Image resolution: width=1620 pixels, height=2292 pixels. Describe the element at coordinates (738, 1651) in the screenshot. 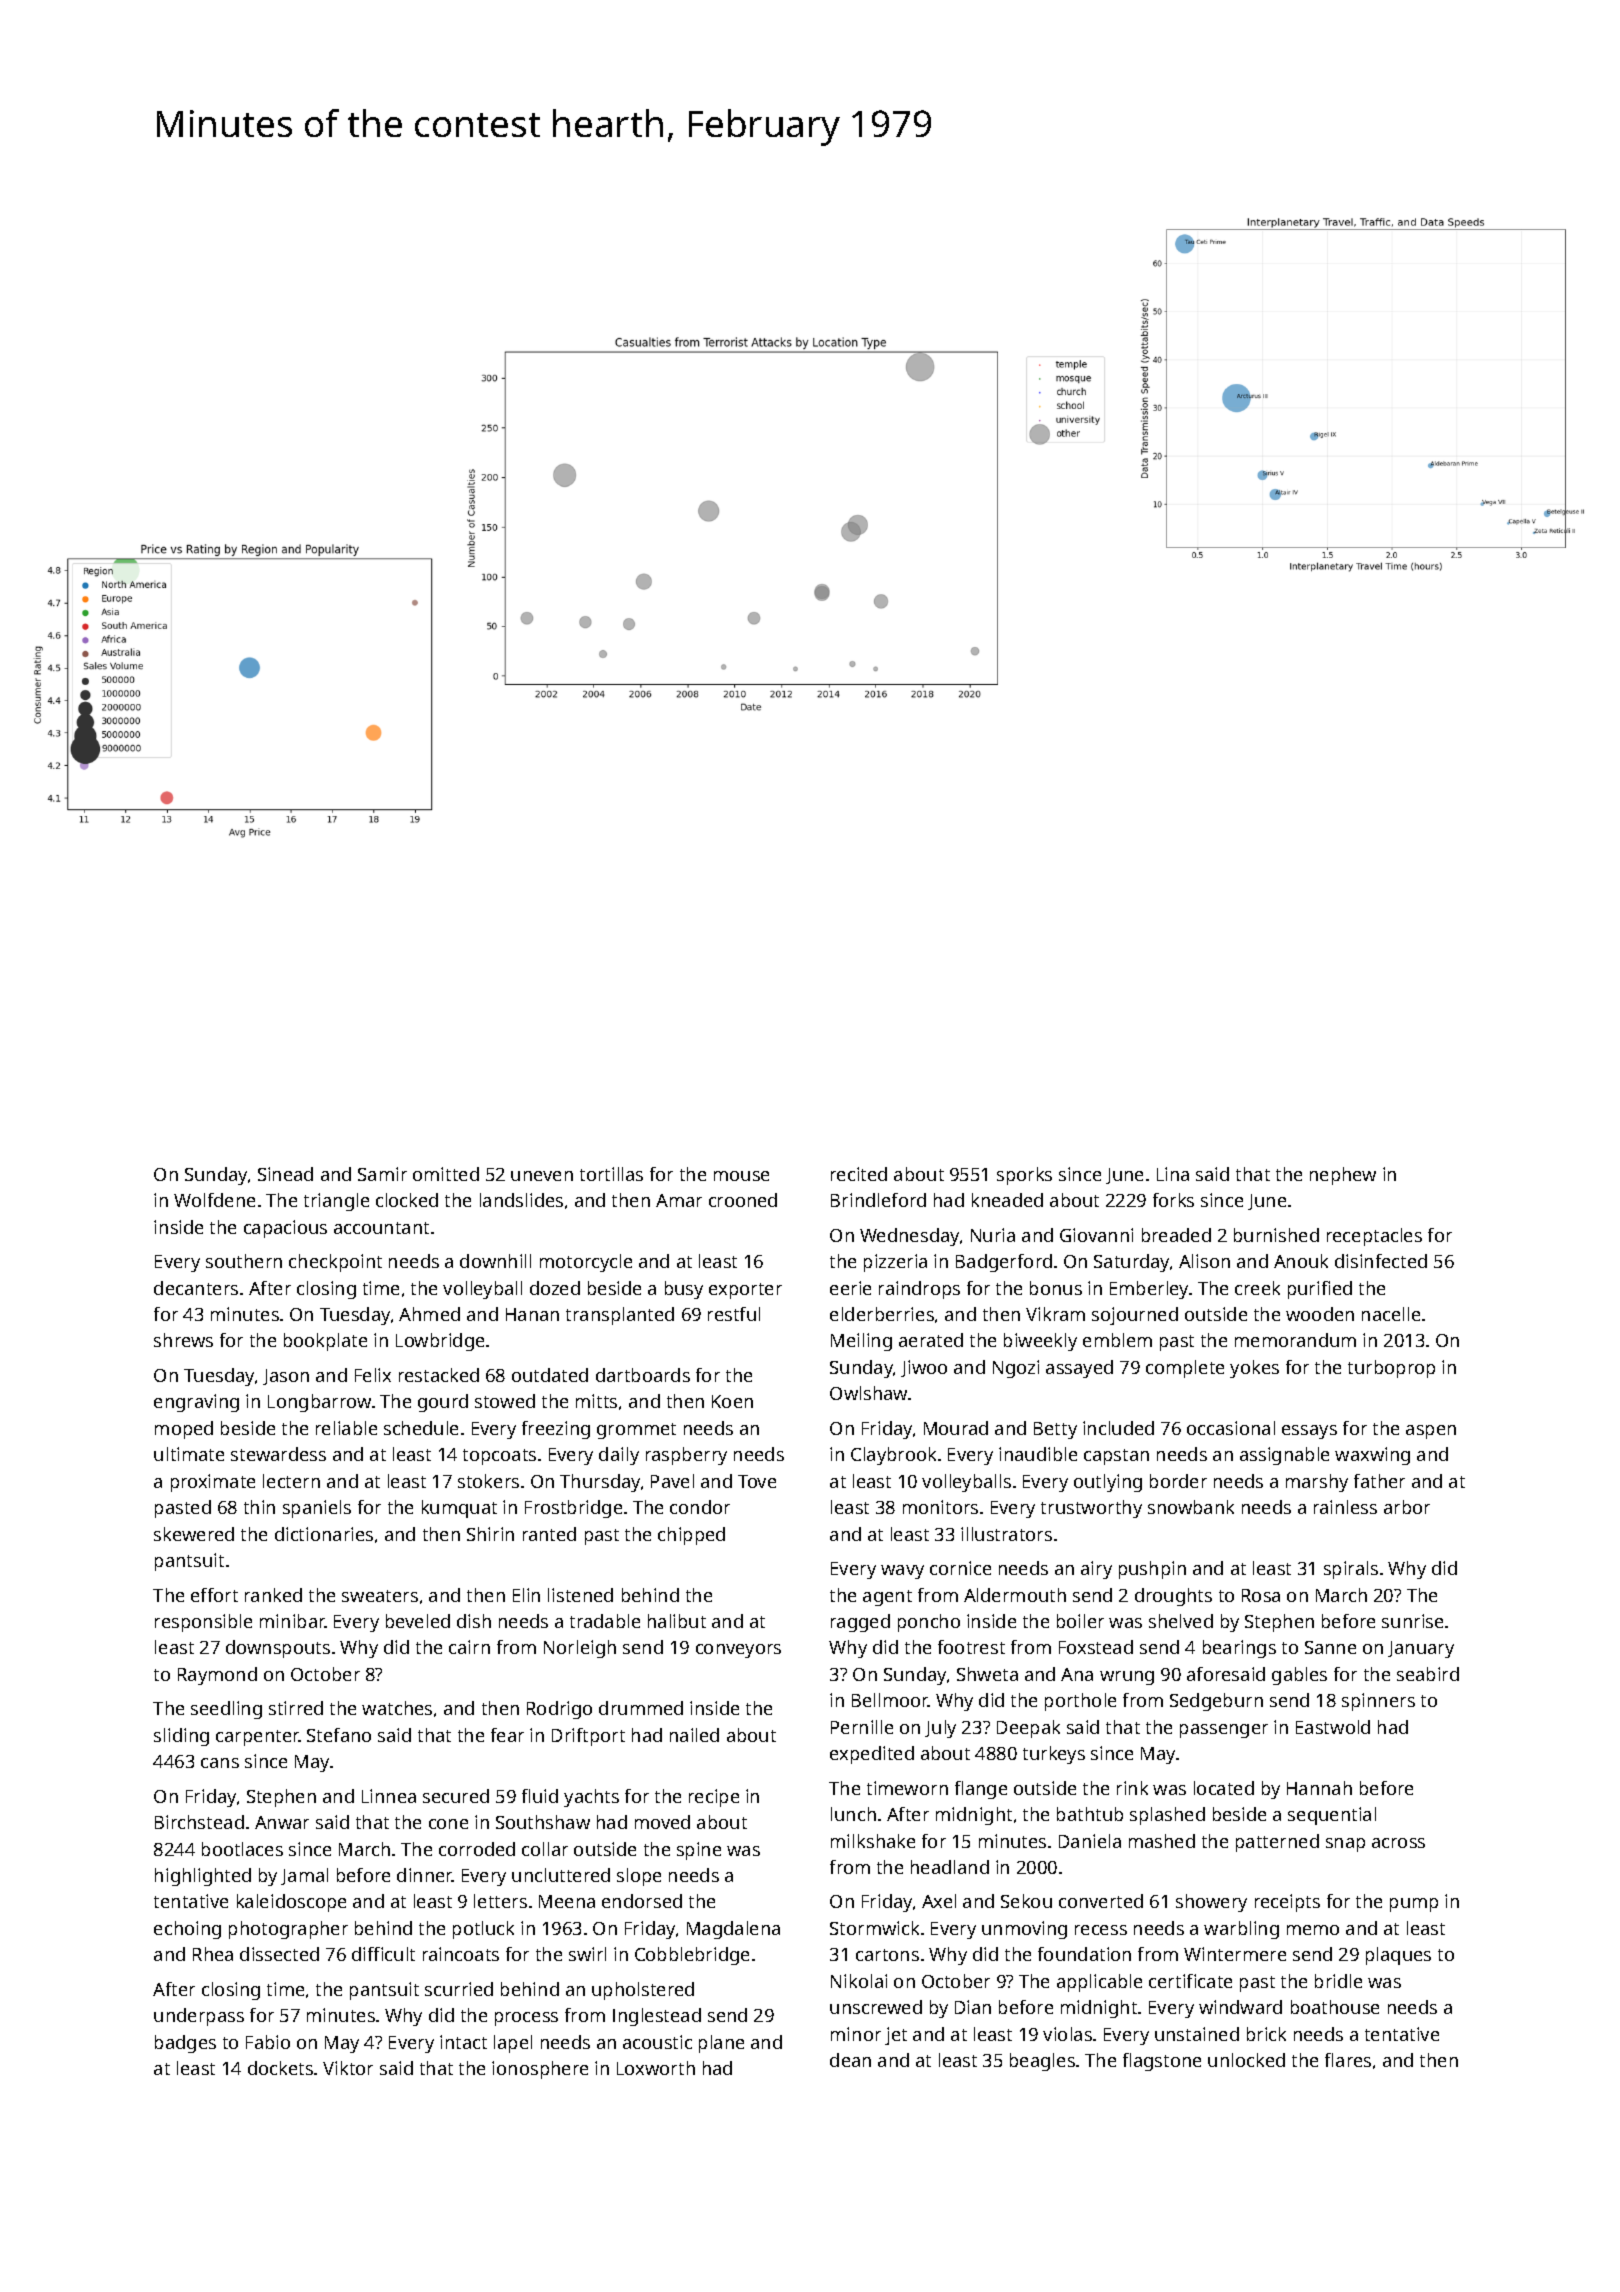

I see `conveyors` at that location.
